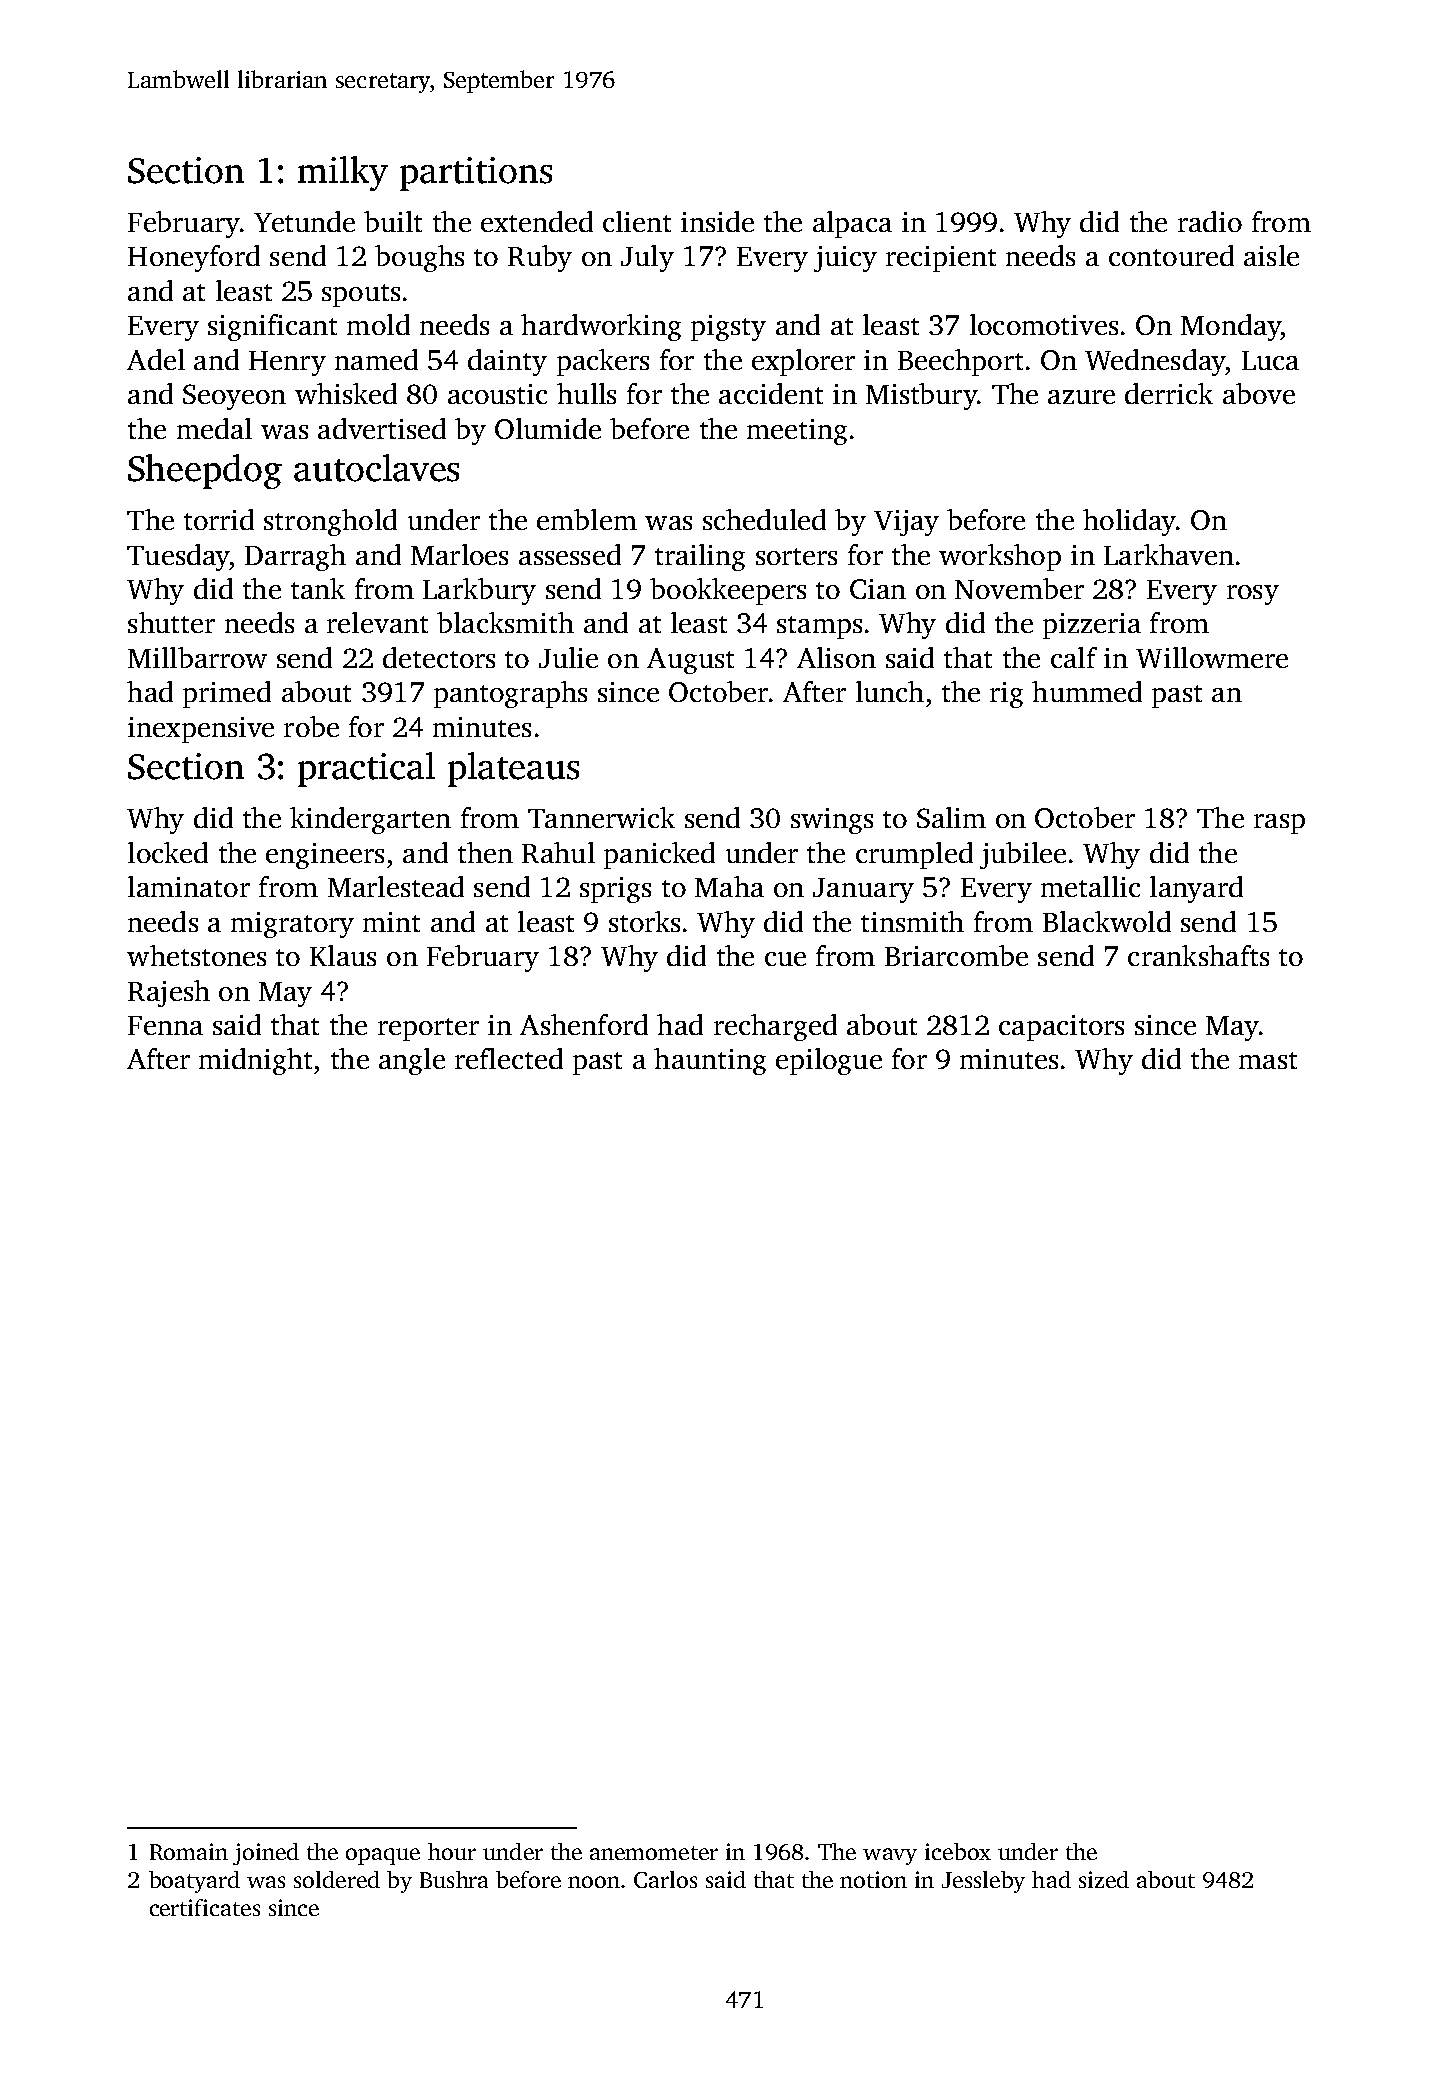 The width and height of the image is (1450, 2100). Describe the element at coordinates (412, 1061) in the image. I see `angle` at that location.
